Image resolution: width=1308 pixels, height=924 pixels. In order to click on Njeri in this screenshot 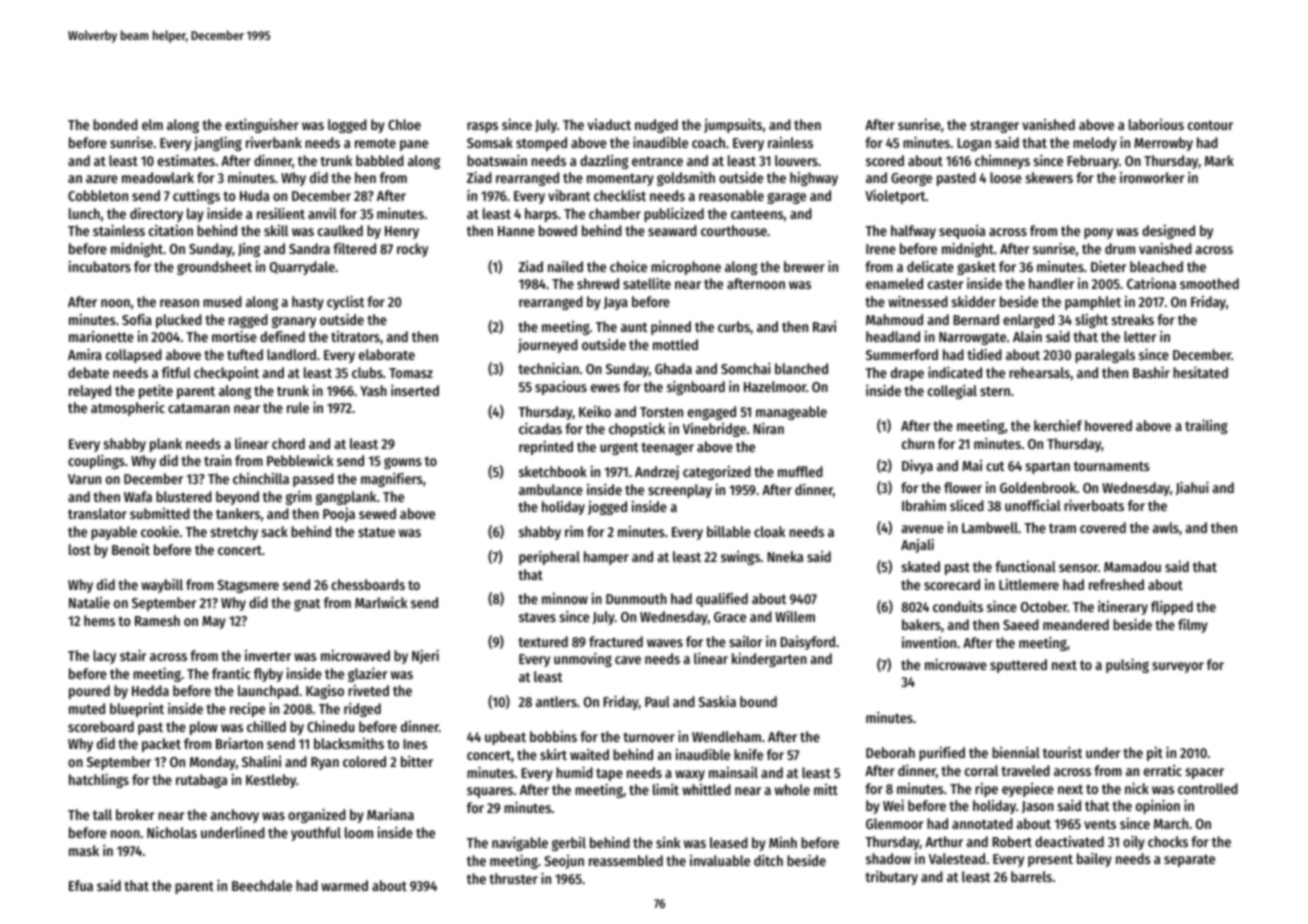, I will do `click(425, 656)`.
